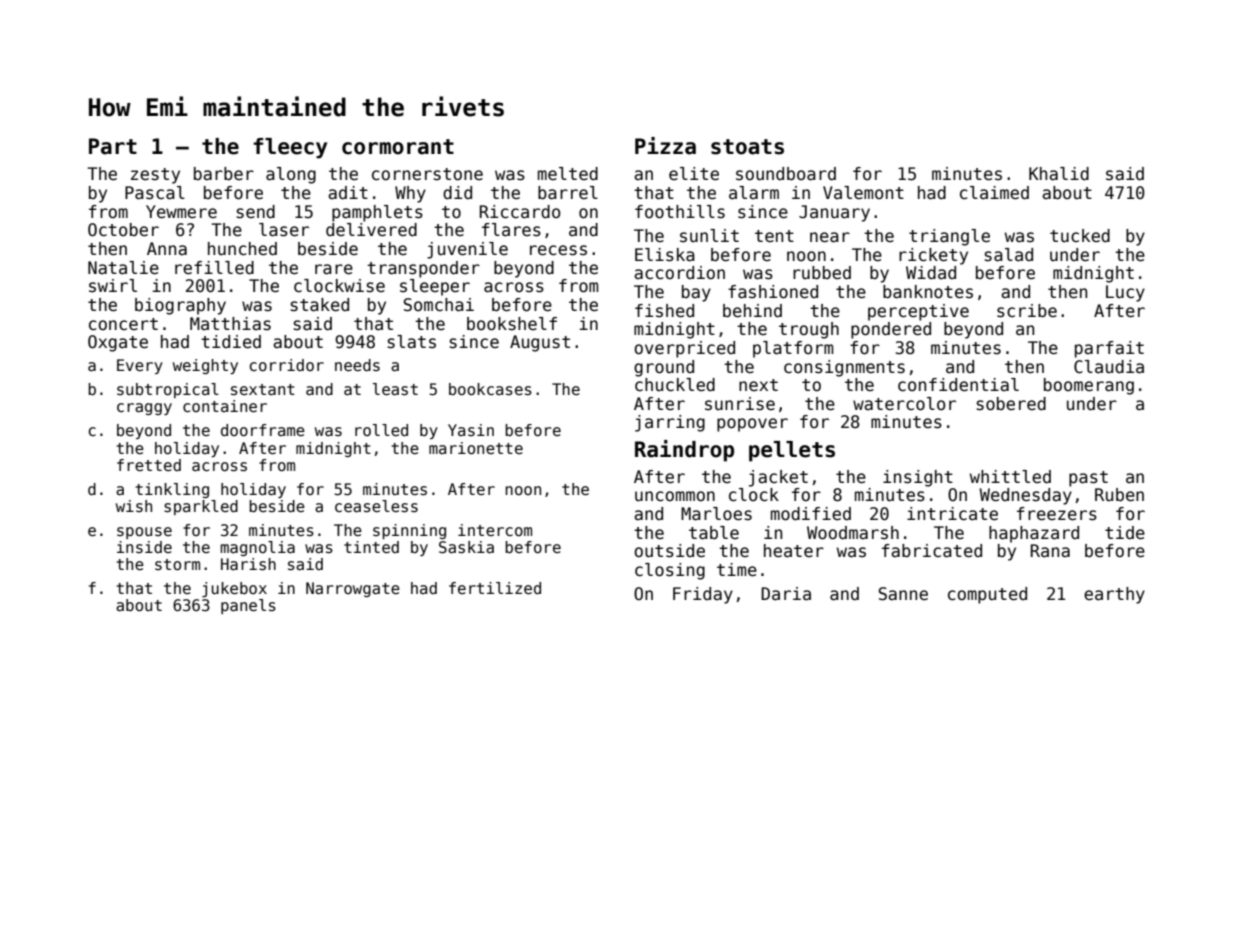 Image resolution: width=1233 pixels, height=952 pixels. I want to click on jukebox, so click(234, 589).
